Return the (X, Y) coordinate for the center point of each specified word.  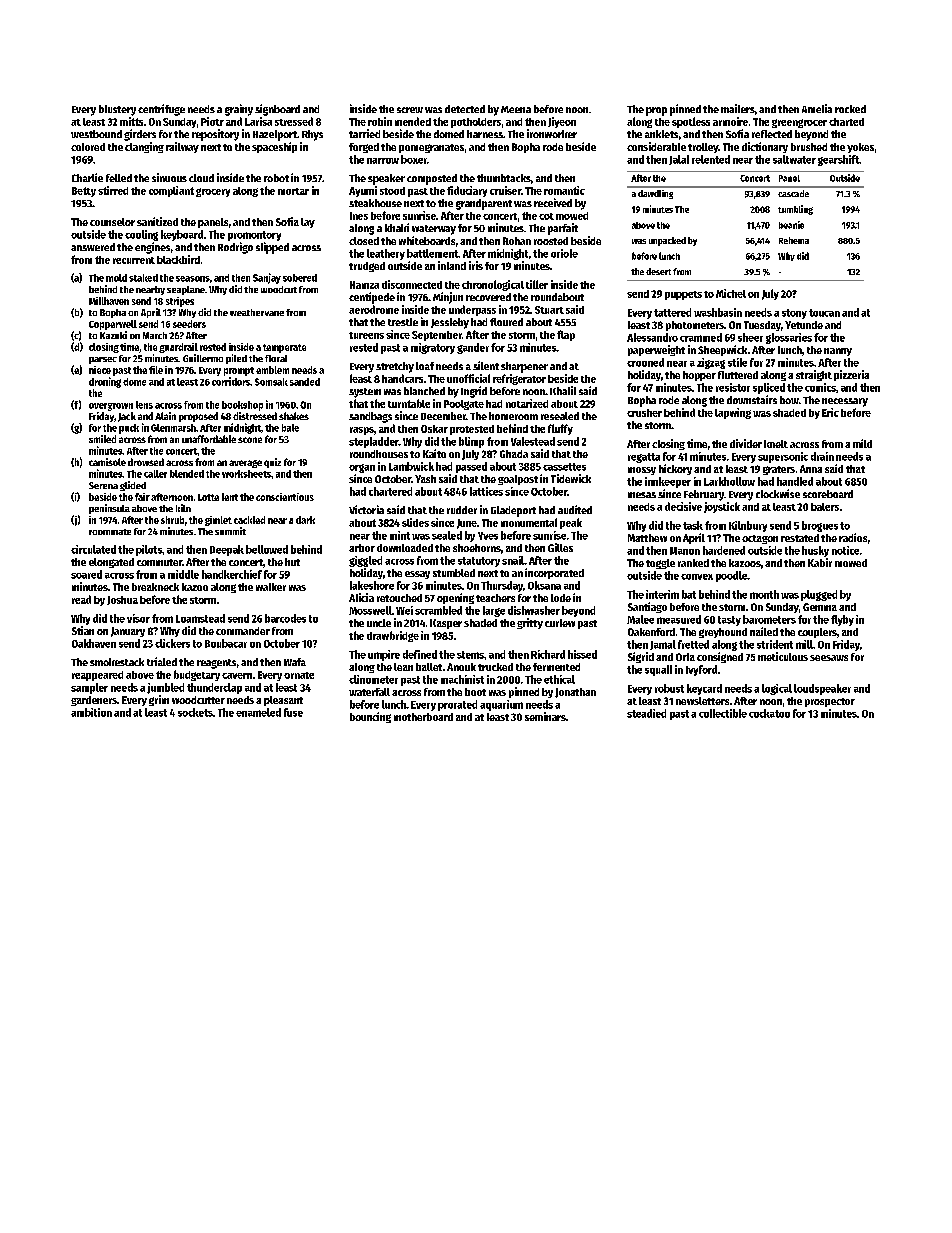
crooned (645, 362)
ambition (91, 712)
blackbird (178, 259)
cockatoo (769, 713)
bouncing (370, 717)
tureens (366, 335)
